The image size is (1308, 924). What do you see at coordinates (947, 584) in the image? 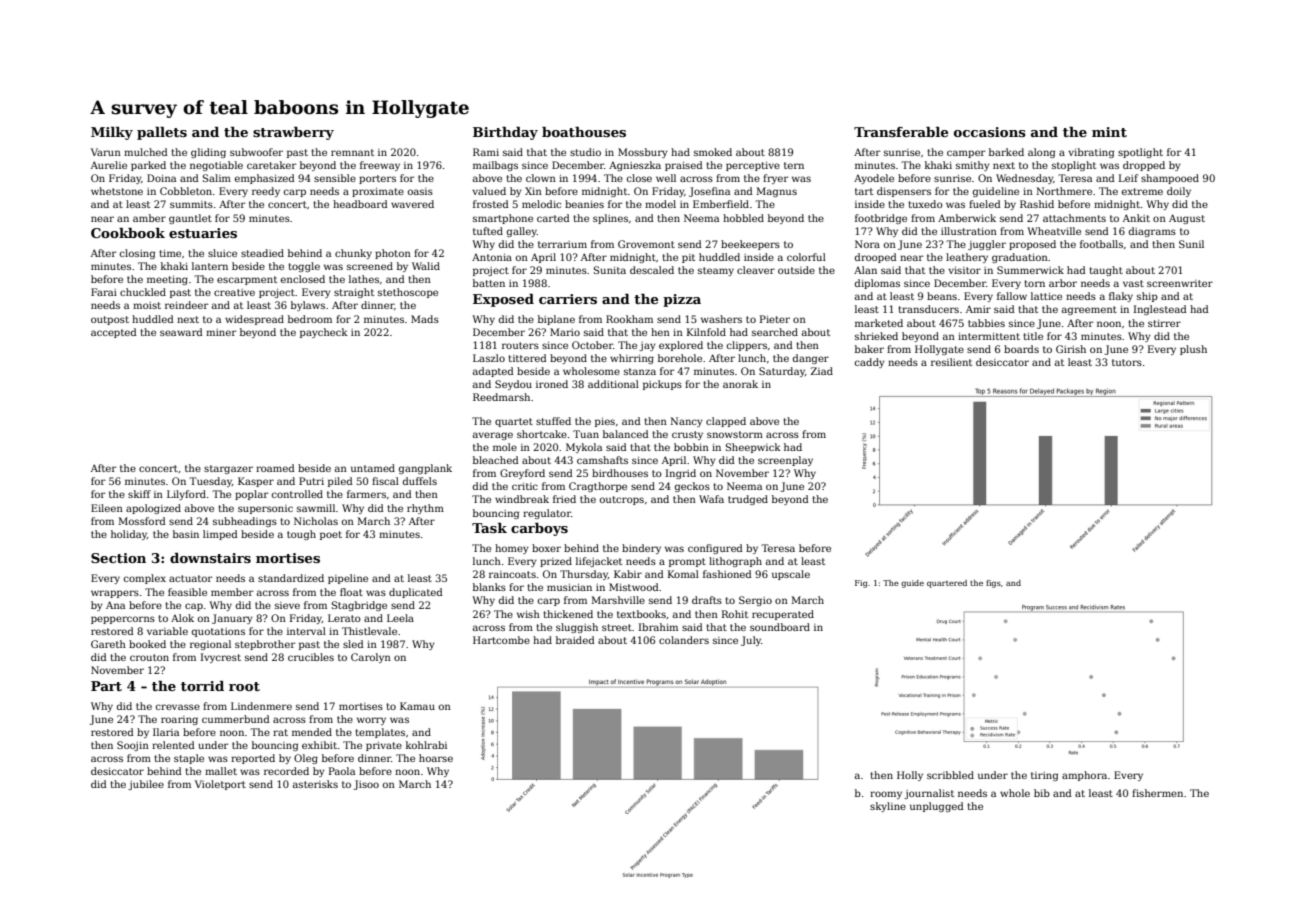
I see `quartered` at bounding box center [947, 584].
